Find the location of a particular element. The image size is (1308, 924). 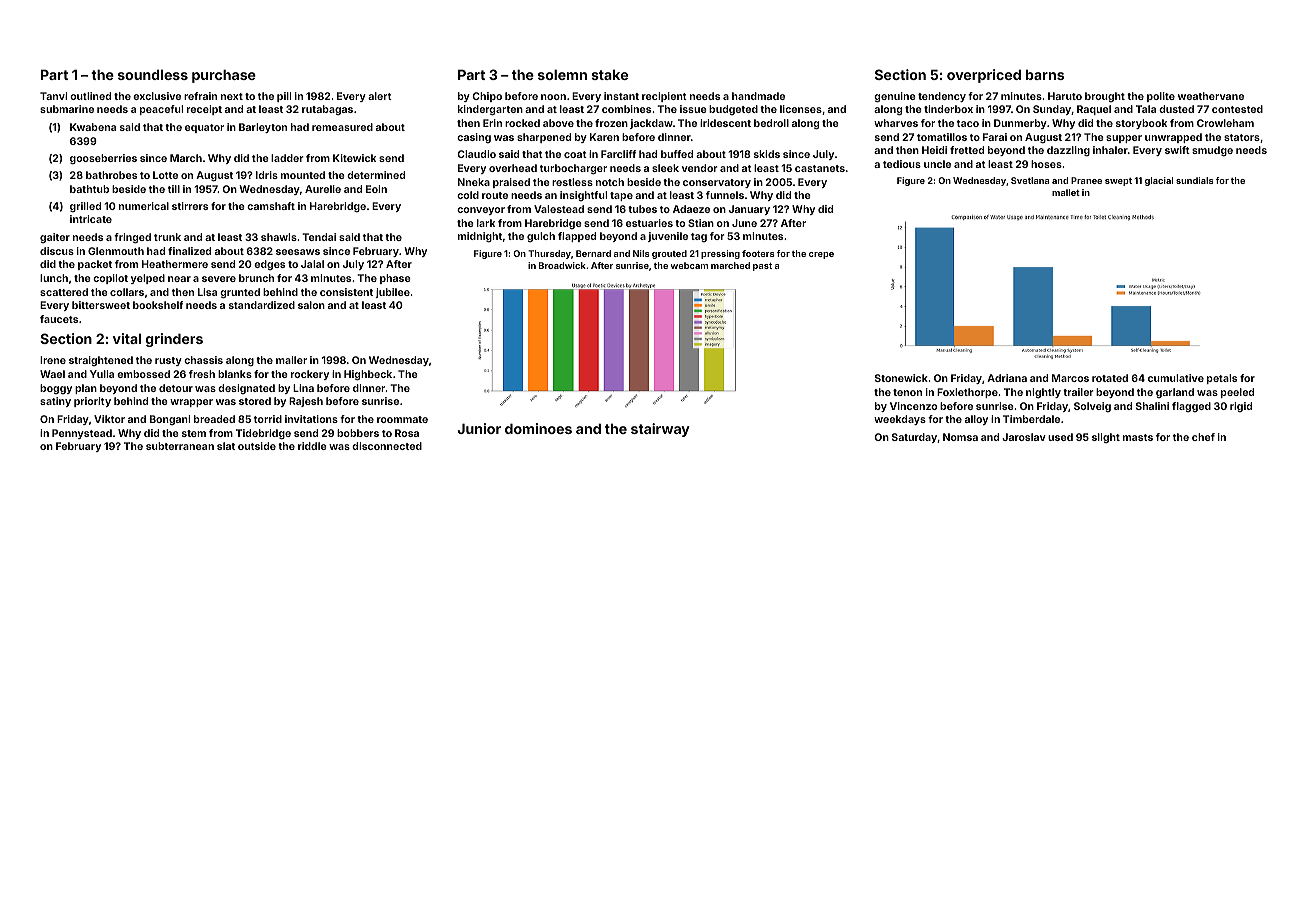

glacial is located at coordinates (1159, 181).
